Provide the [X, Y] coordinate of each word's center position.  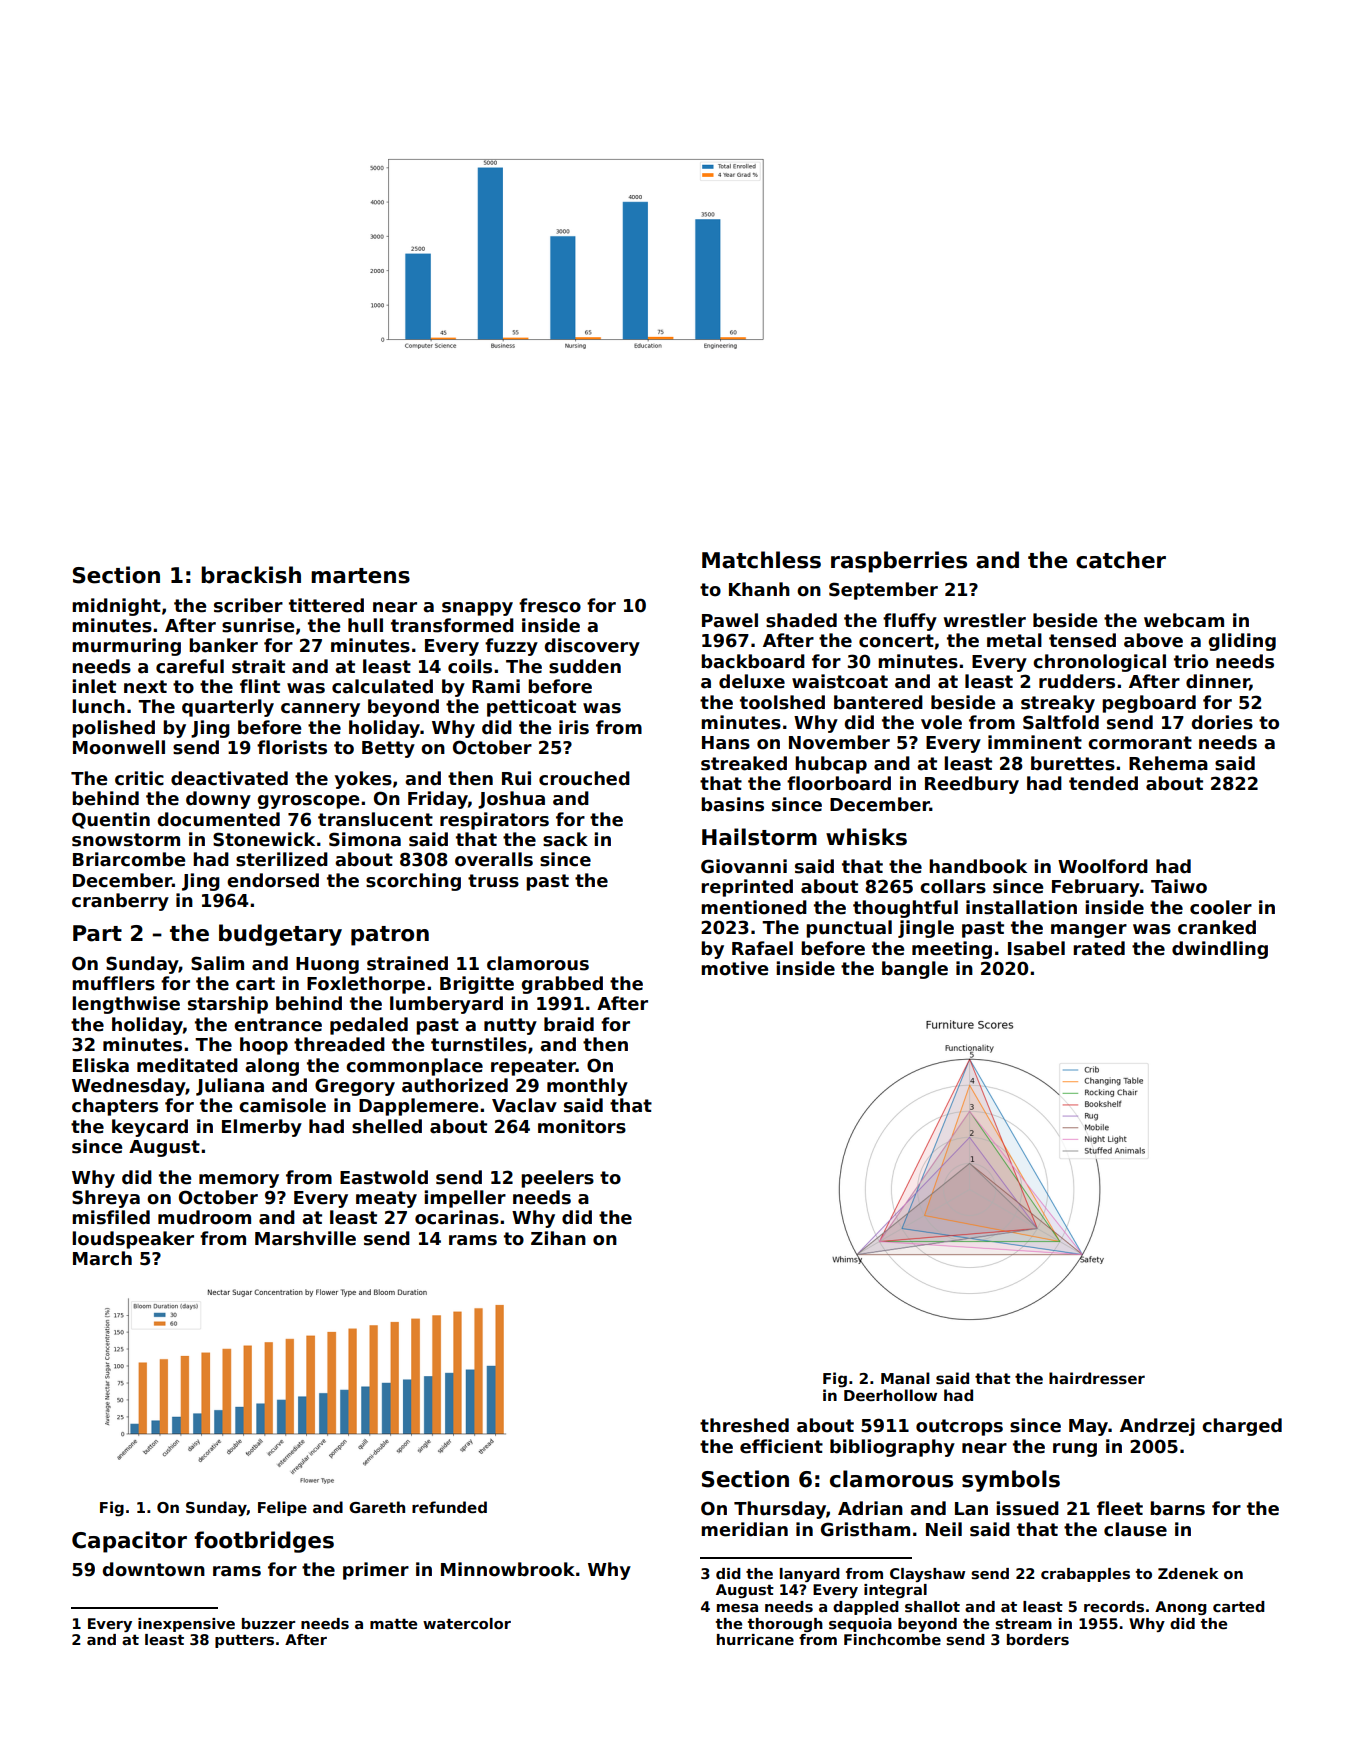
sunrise [258, 625]
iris [574, 727]
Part [97, 933]
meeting [952, 950]
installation [1021, 907]
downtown [153, 1569]
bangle [915, 970]
